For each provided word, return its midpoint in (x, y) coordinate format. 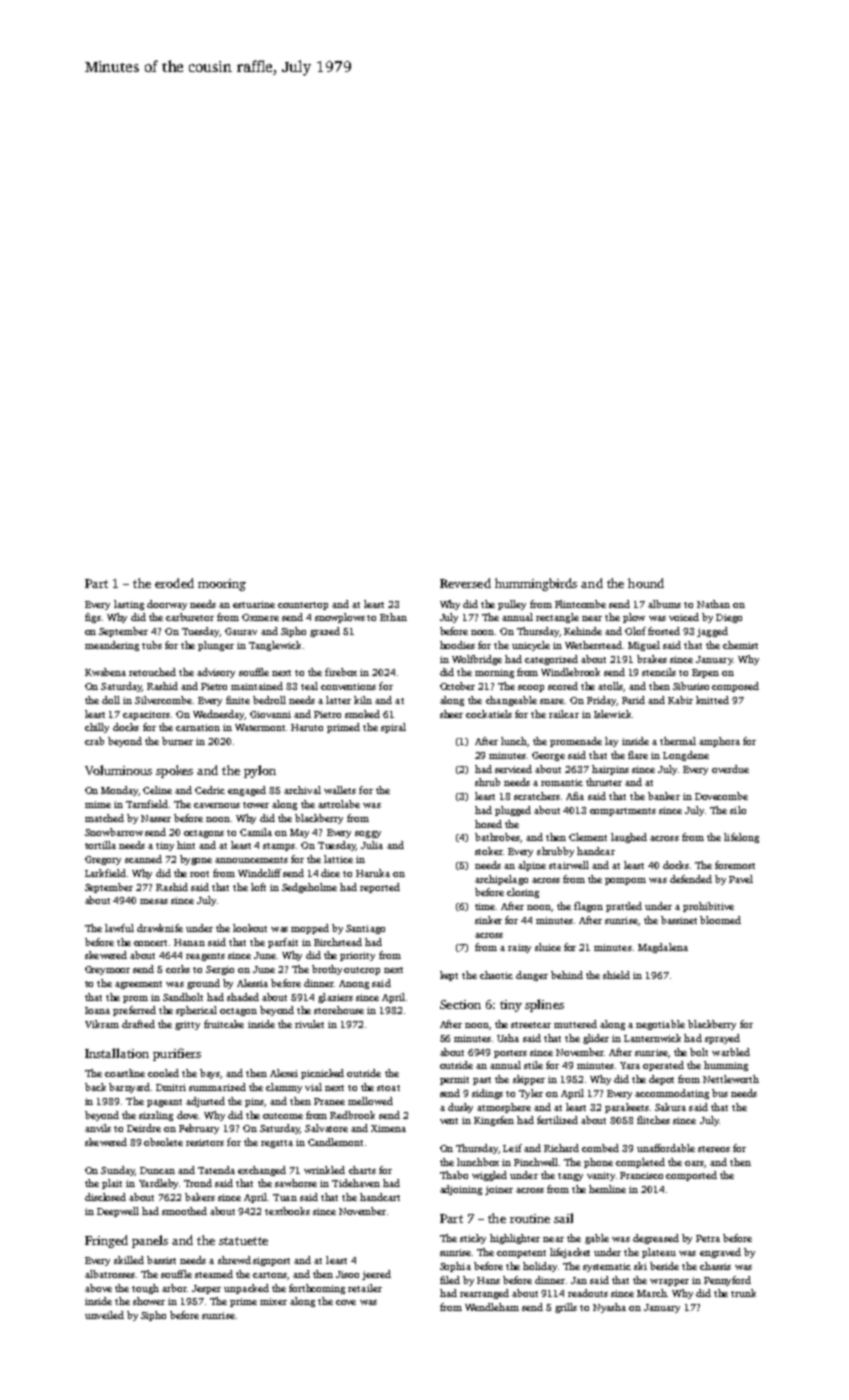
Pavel (741, 879)
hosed (488, 824)
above (98, 1288)
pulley (512, 605)
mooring (222, 585)
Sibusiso (691, 686)
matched (104, 818)
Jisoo (347, 1274)
